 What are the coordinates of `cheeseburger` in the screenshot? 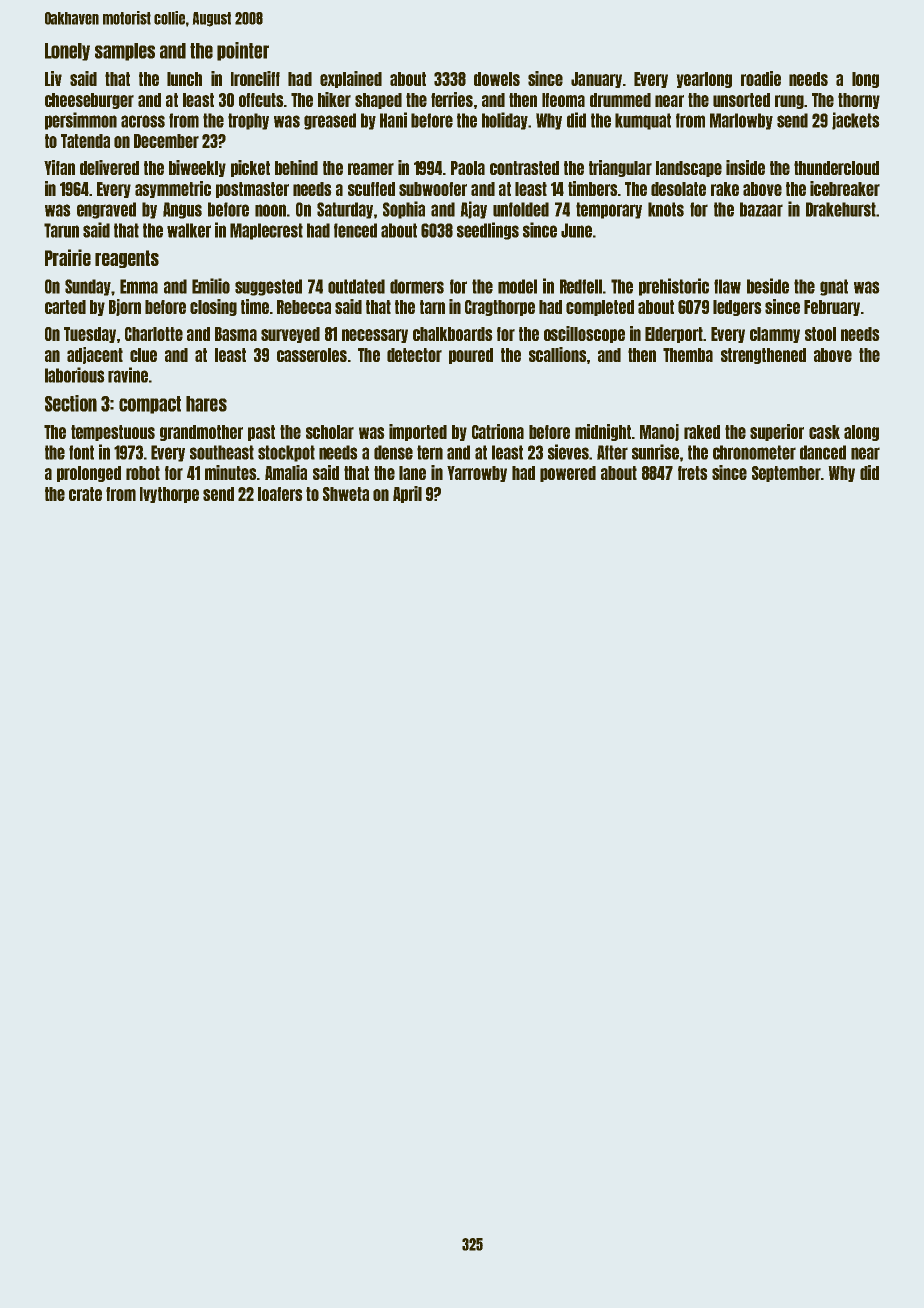 It's located at (89, 101).
